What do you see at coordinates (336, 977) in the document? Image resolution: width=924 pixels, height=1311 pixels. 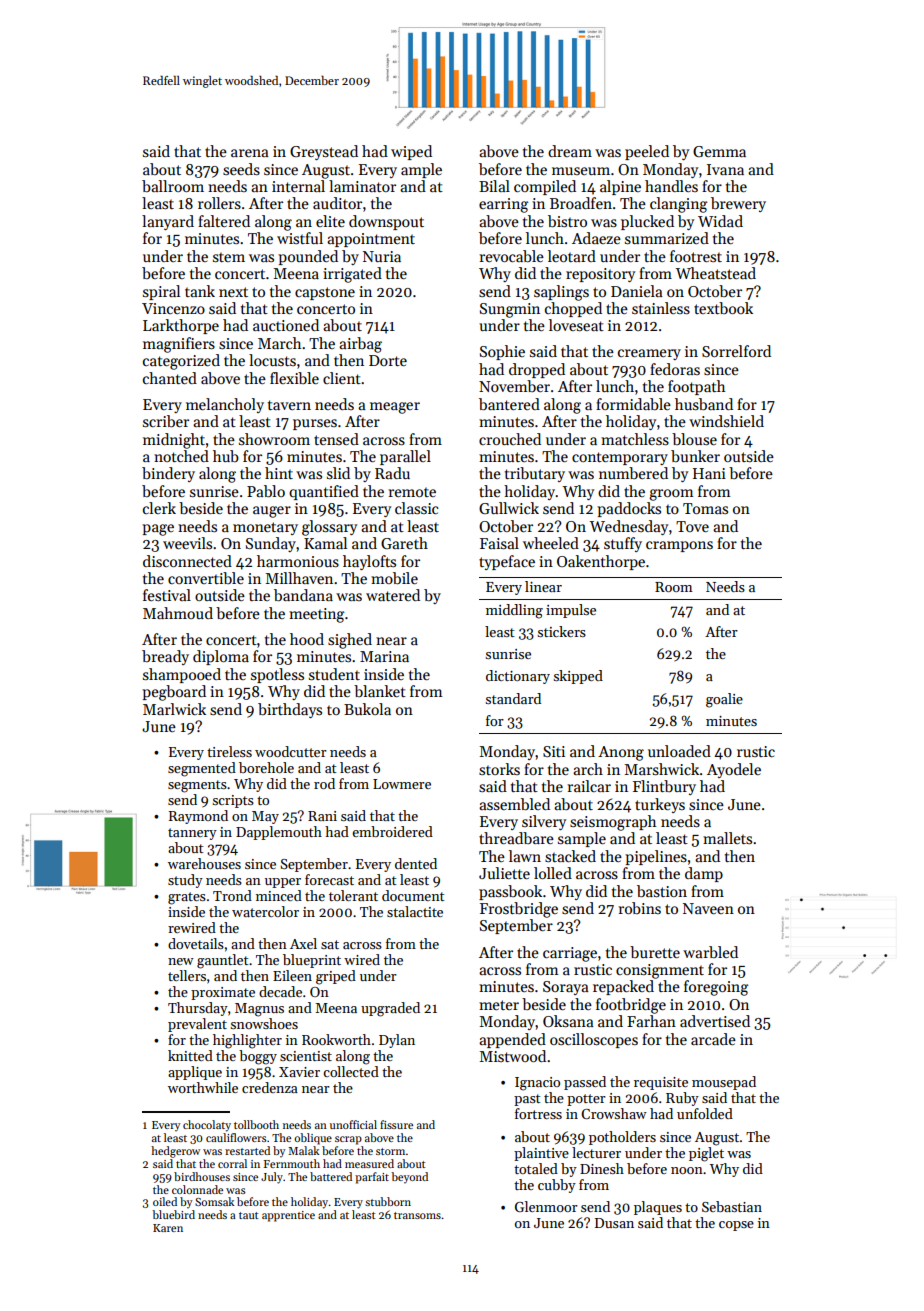 I see `griped` at bounding box center [336, 977].
